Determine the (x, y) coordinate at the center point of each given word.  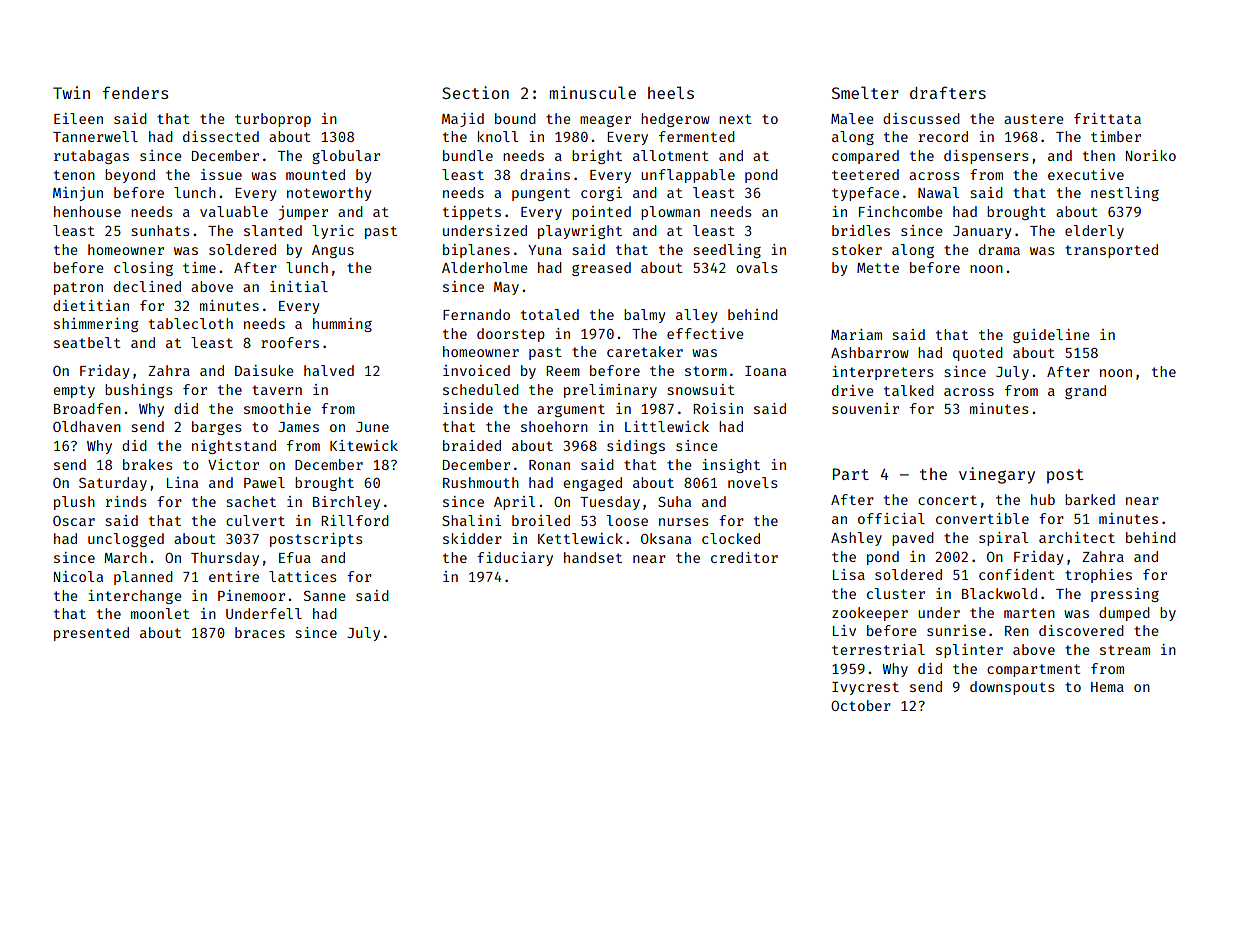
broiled (541, 520)
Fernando (476, 314)
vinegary (997, 475)
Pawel (264, 482)
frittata (1107, 118)
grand (1085, 392)
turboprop (273, 120)
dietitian (91, 305)
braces (260, 632)
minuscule (592, 92)
